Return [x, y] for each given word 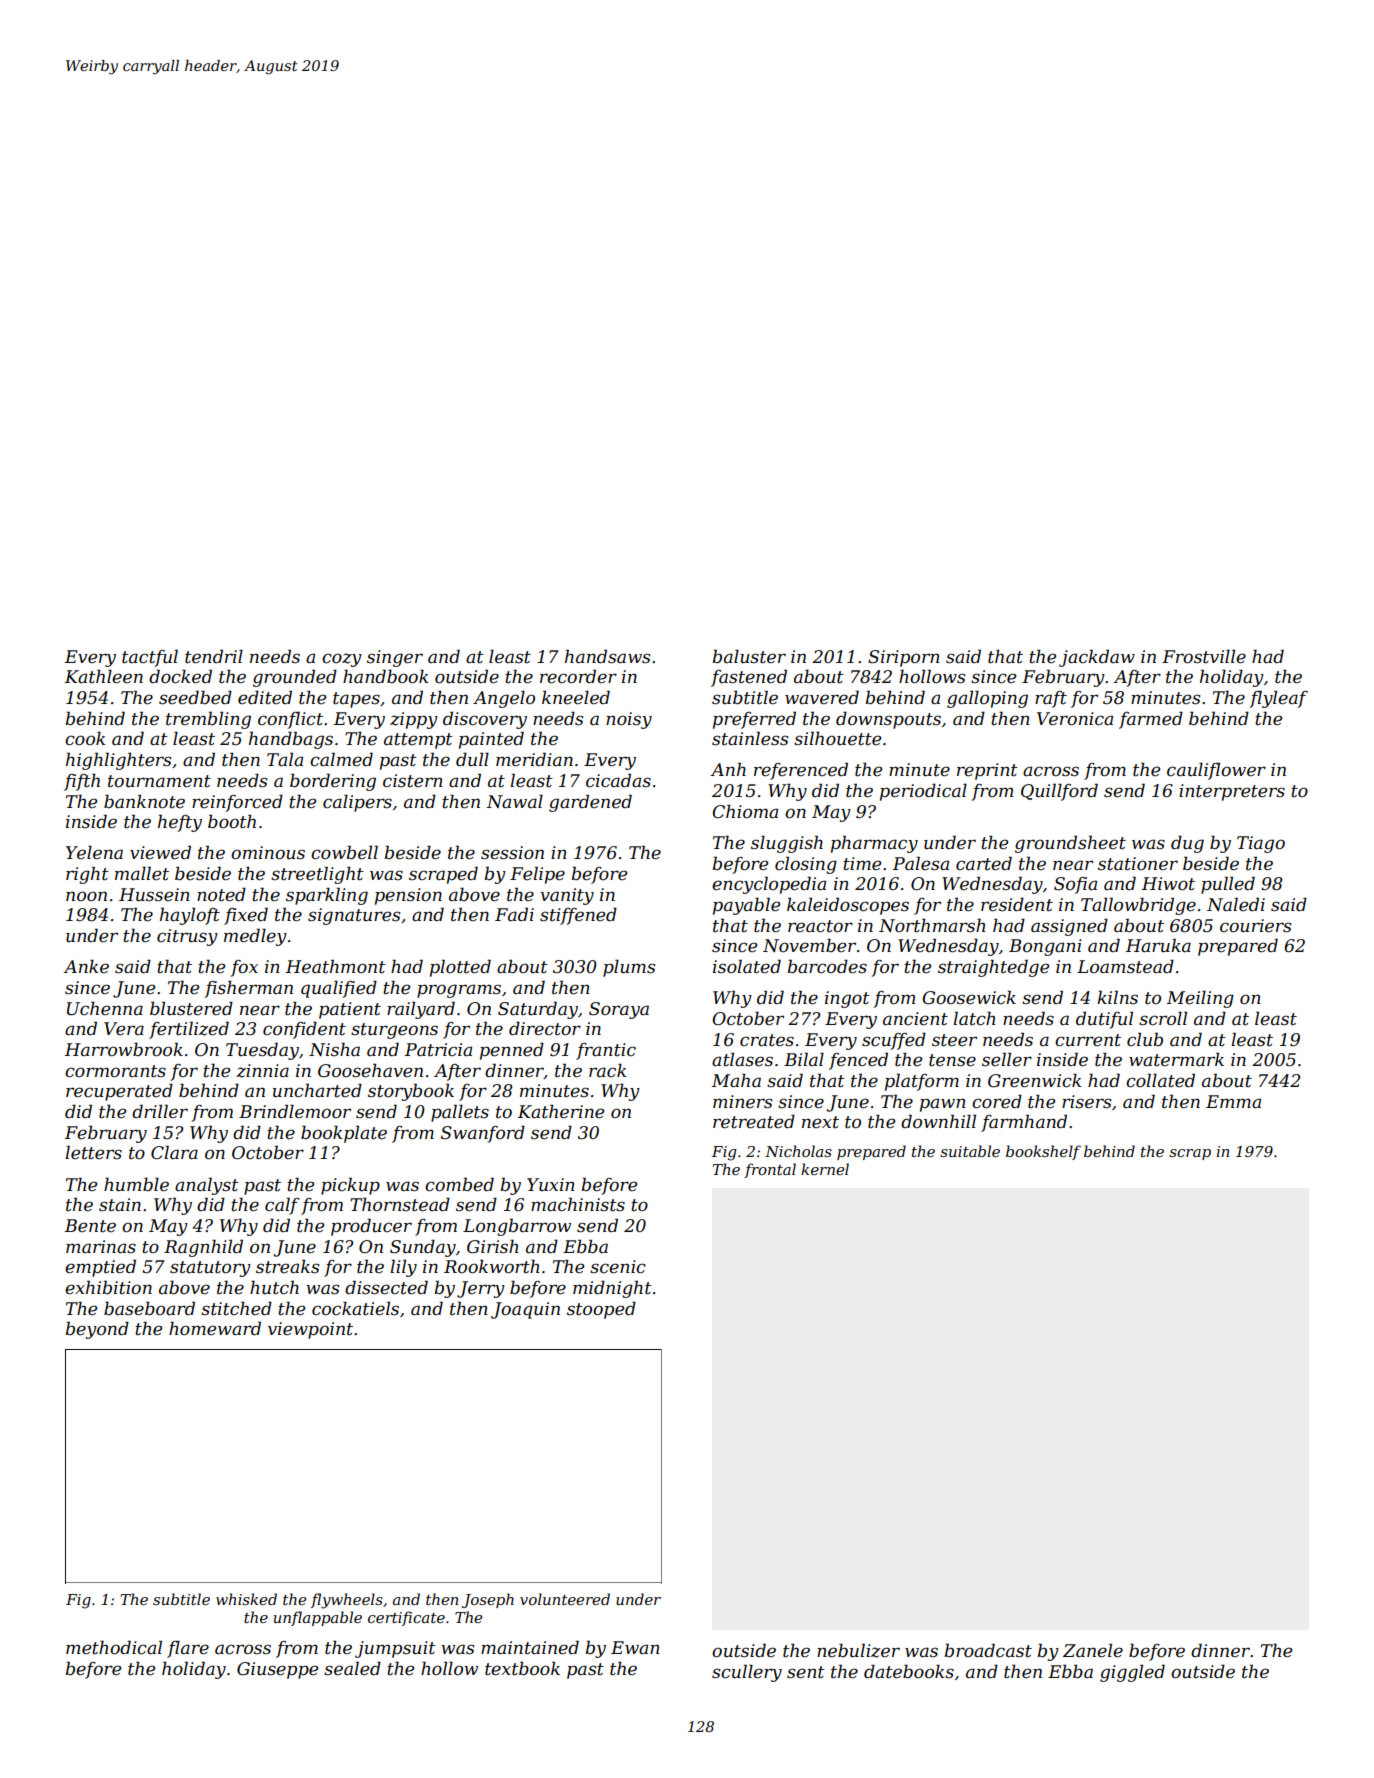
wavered [822, 697]
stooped [601, 1310]
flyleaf [1278, 699]
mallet [142, 873]
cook [85, 738]
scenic [618, 1267]
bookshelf [1043, 1152]
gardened [590, 803]
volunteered [565, 1599]
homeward [215, 1328]
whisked [246, 1599]
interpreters [1232, 792]
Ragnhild [203, 1248]
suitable [970, 1151]
